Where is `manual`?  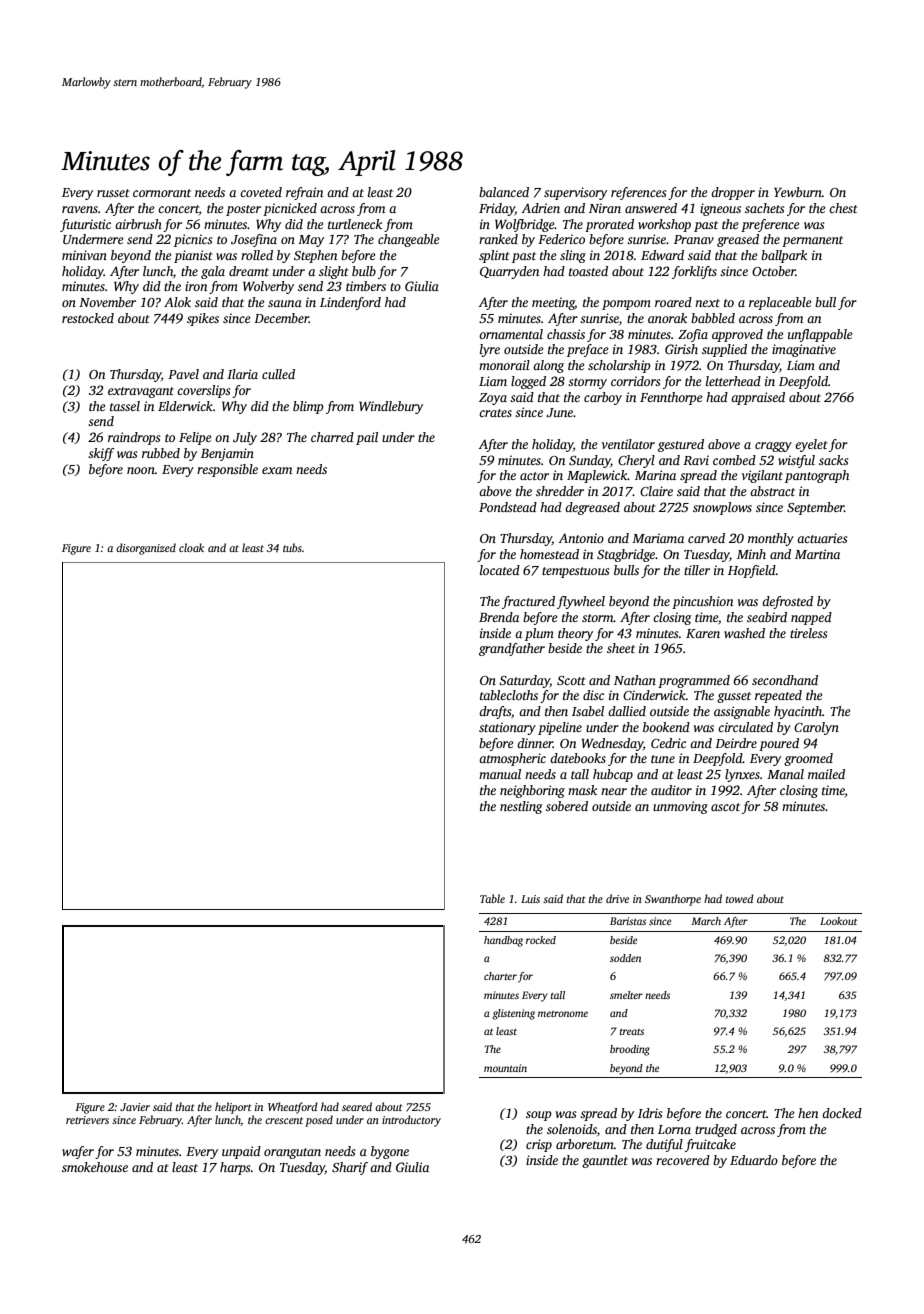
manual is located at coordinates (500, 774).
